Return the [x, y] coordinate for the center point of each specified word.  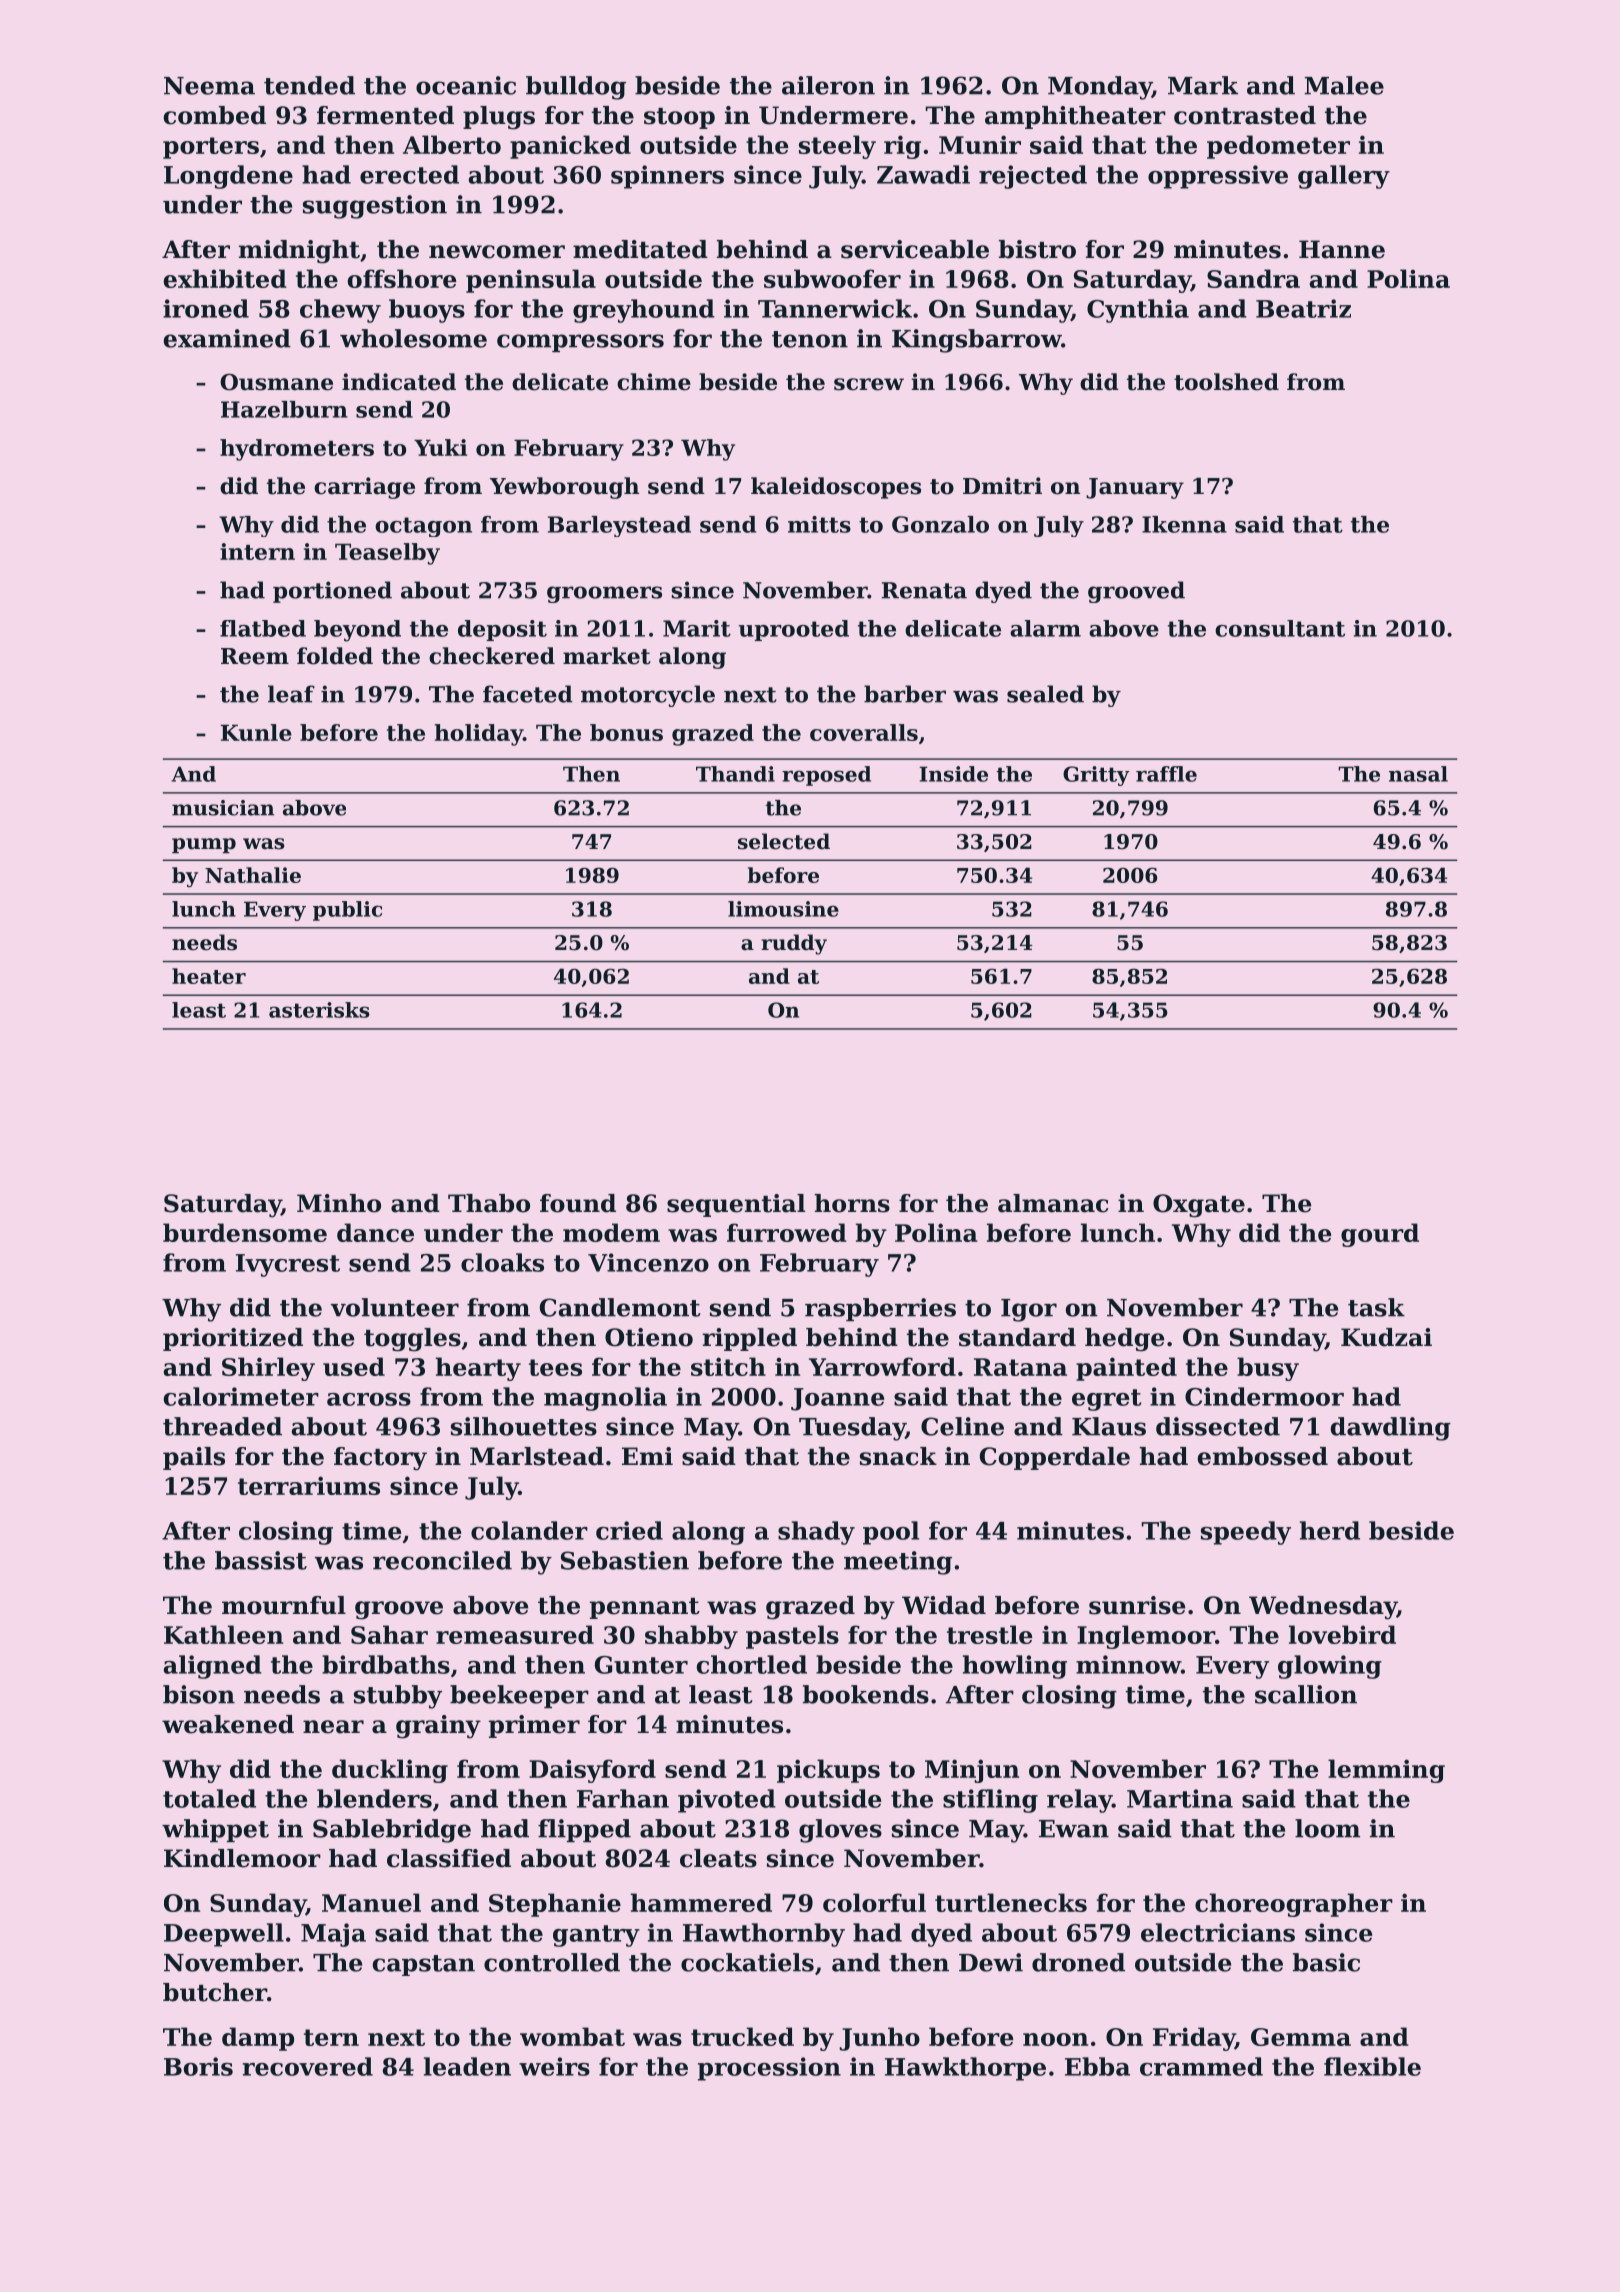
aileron [828, 85]
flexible [1372, 2066]
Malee [1344, 85]
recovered [307, 2066]
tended [309, 85]
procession [769, 2069]
